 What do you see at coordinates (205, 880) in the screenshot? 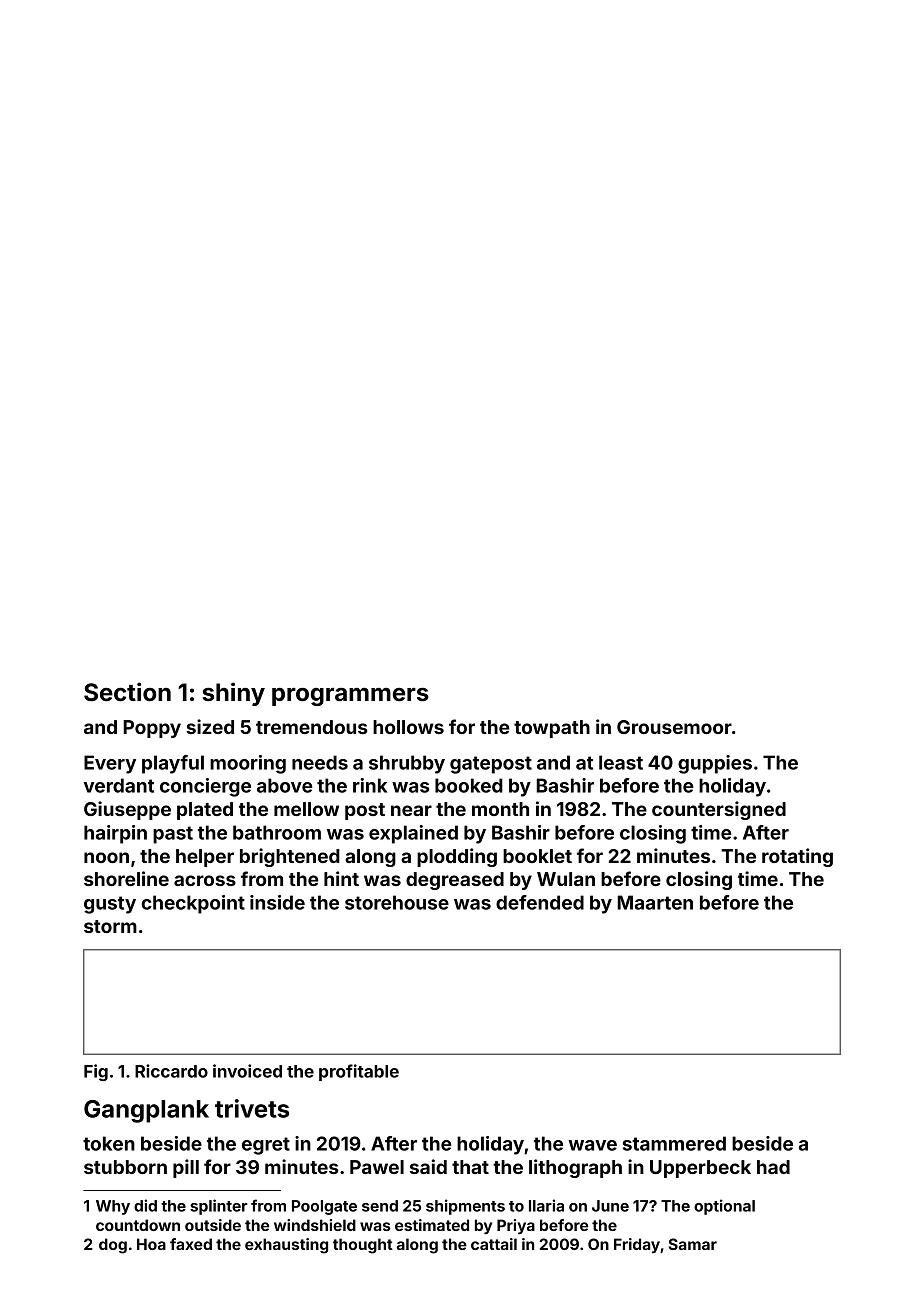
I see `across` at bounding box center [205, 880].
